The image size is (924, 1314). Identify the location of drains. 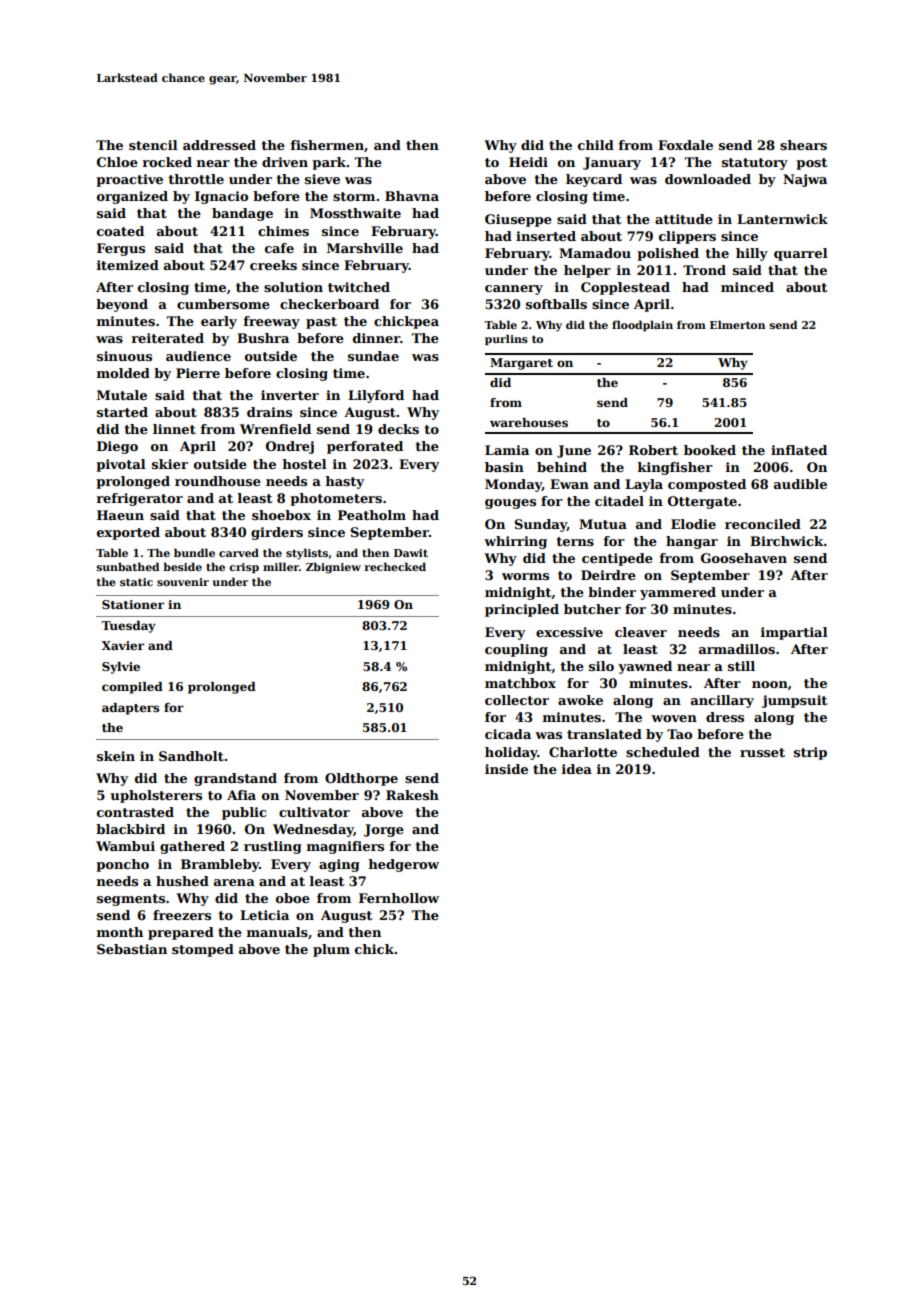
(269, 412).
